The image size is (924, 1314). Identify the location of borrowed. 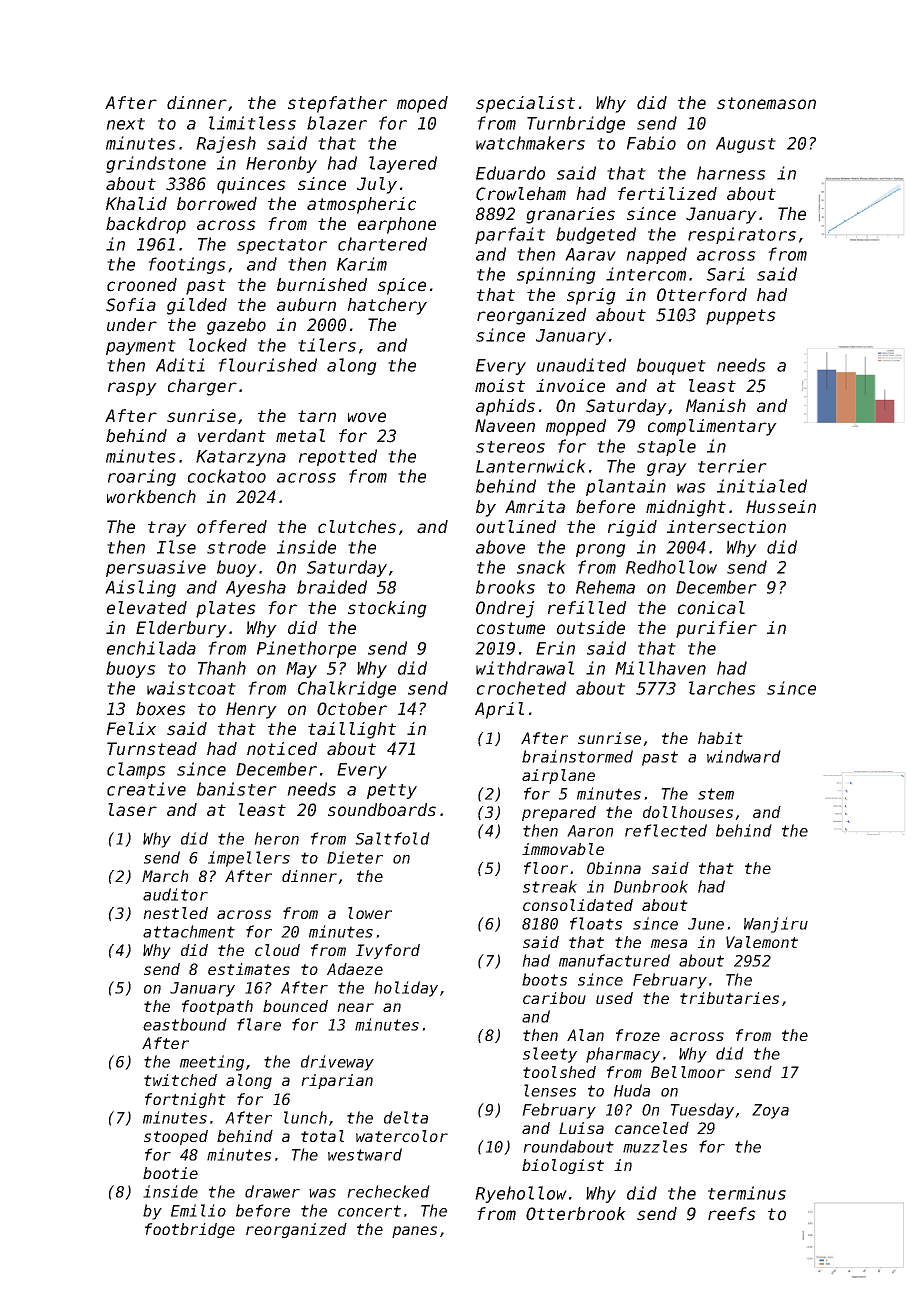
(217, 204).
